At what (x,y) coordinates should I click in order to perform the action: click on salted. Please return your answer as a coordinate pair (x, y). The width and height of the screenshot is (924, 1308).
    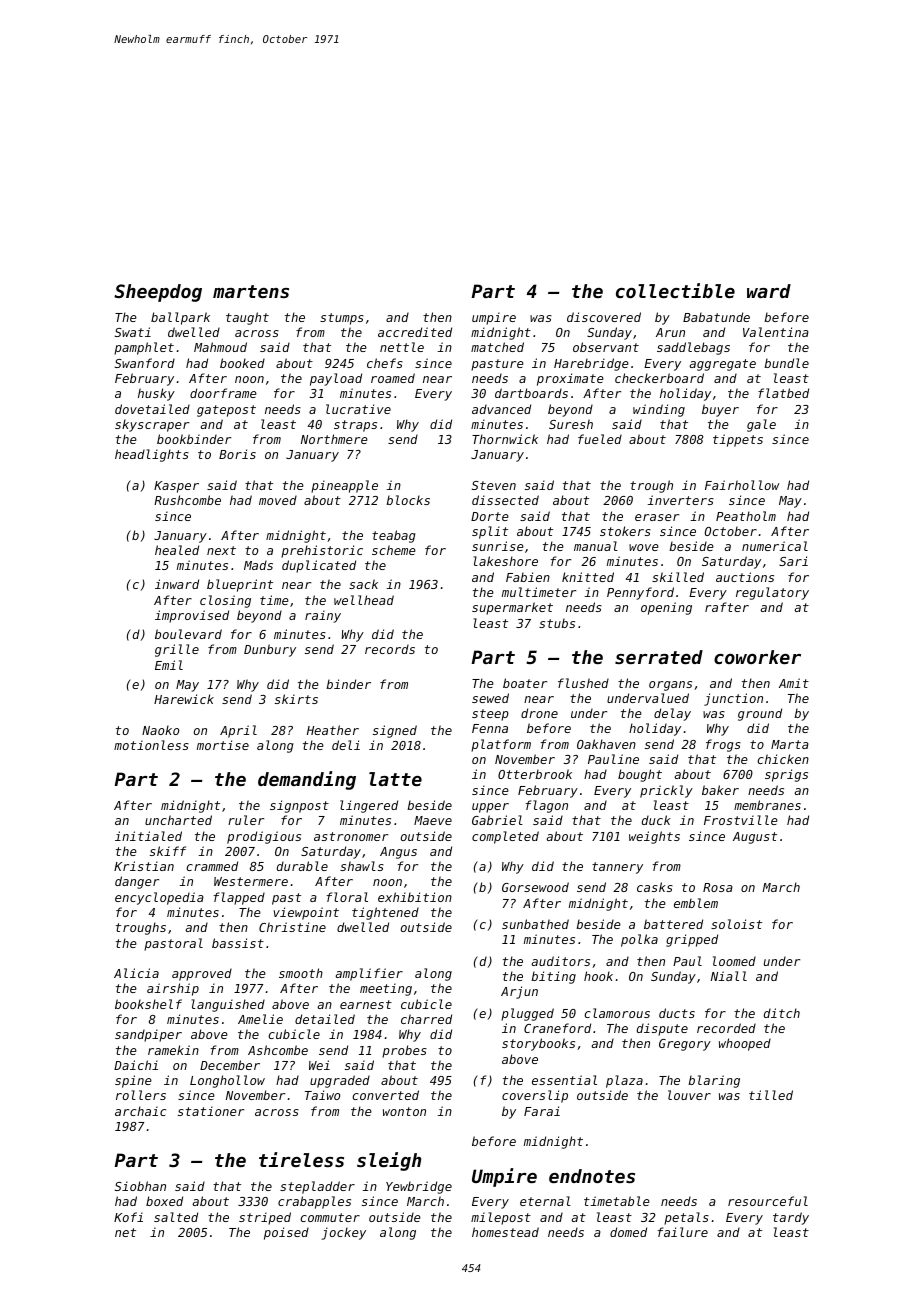
    Looking at the image, I should click on (176, 1217).
